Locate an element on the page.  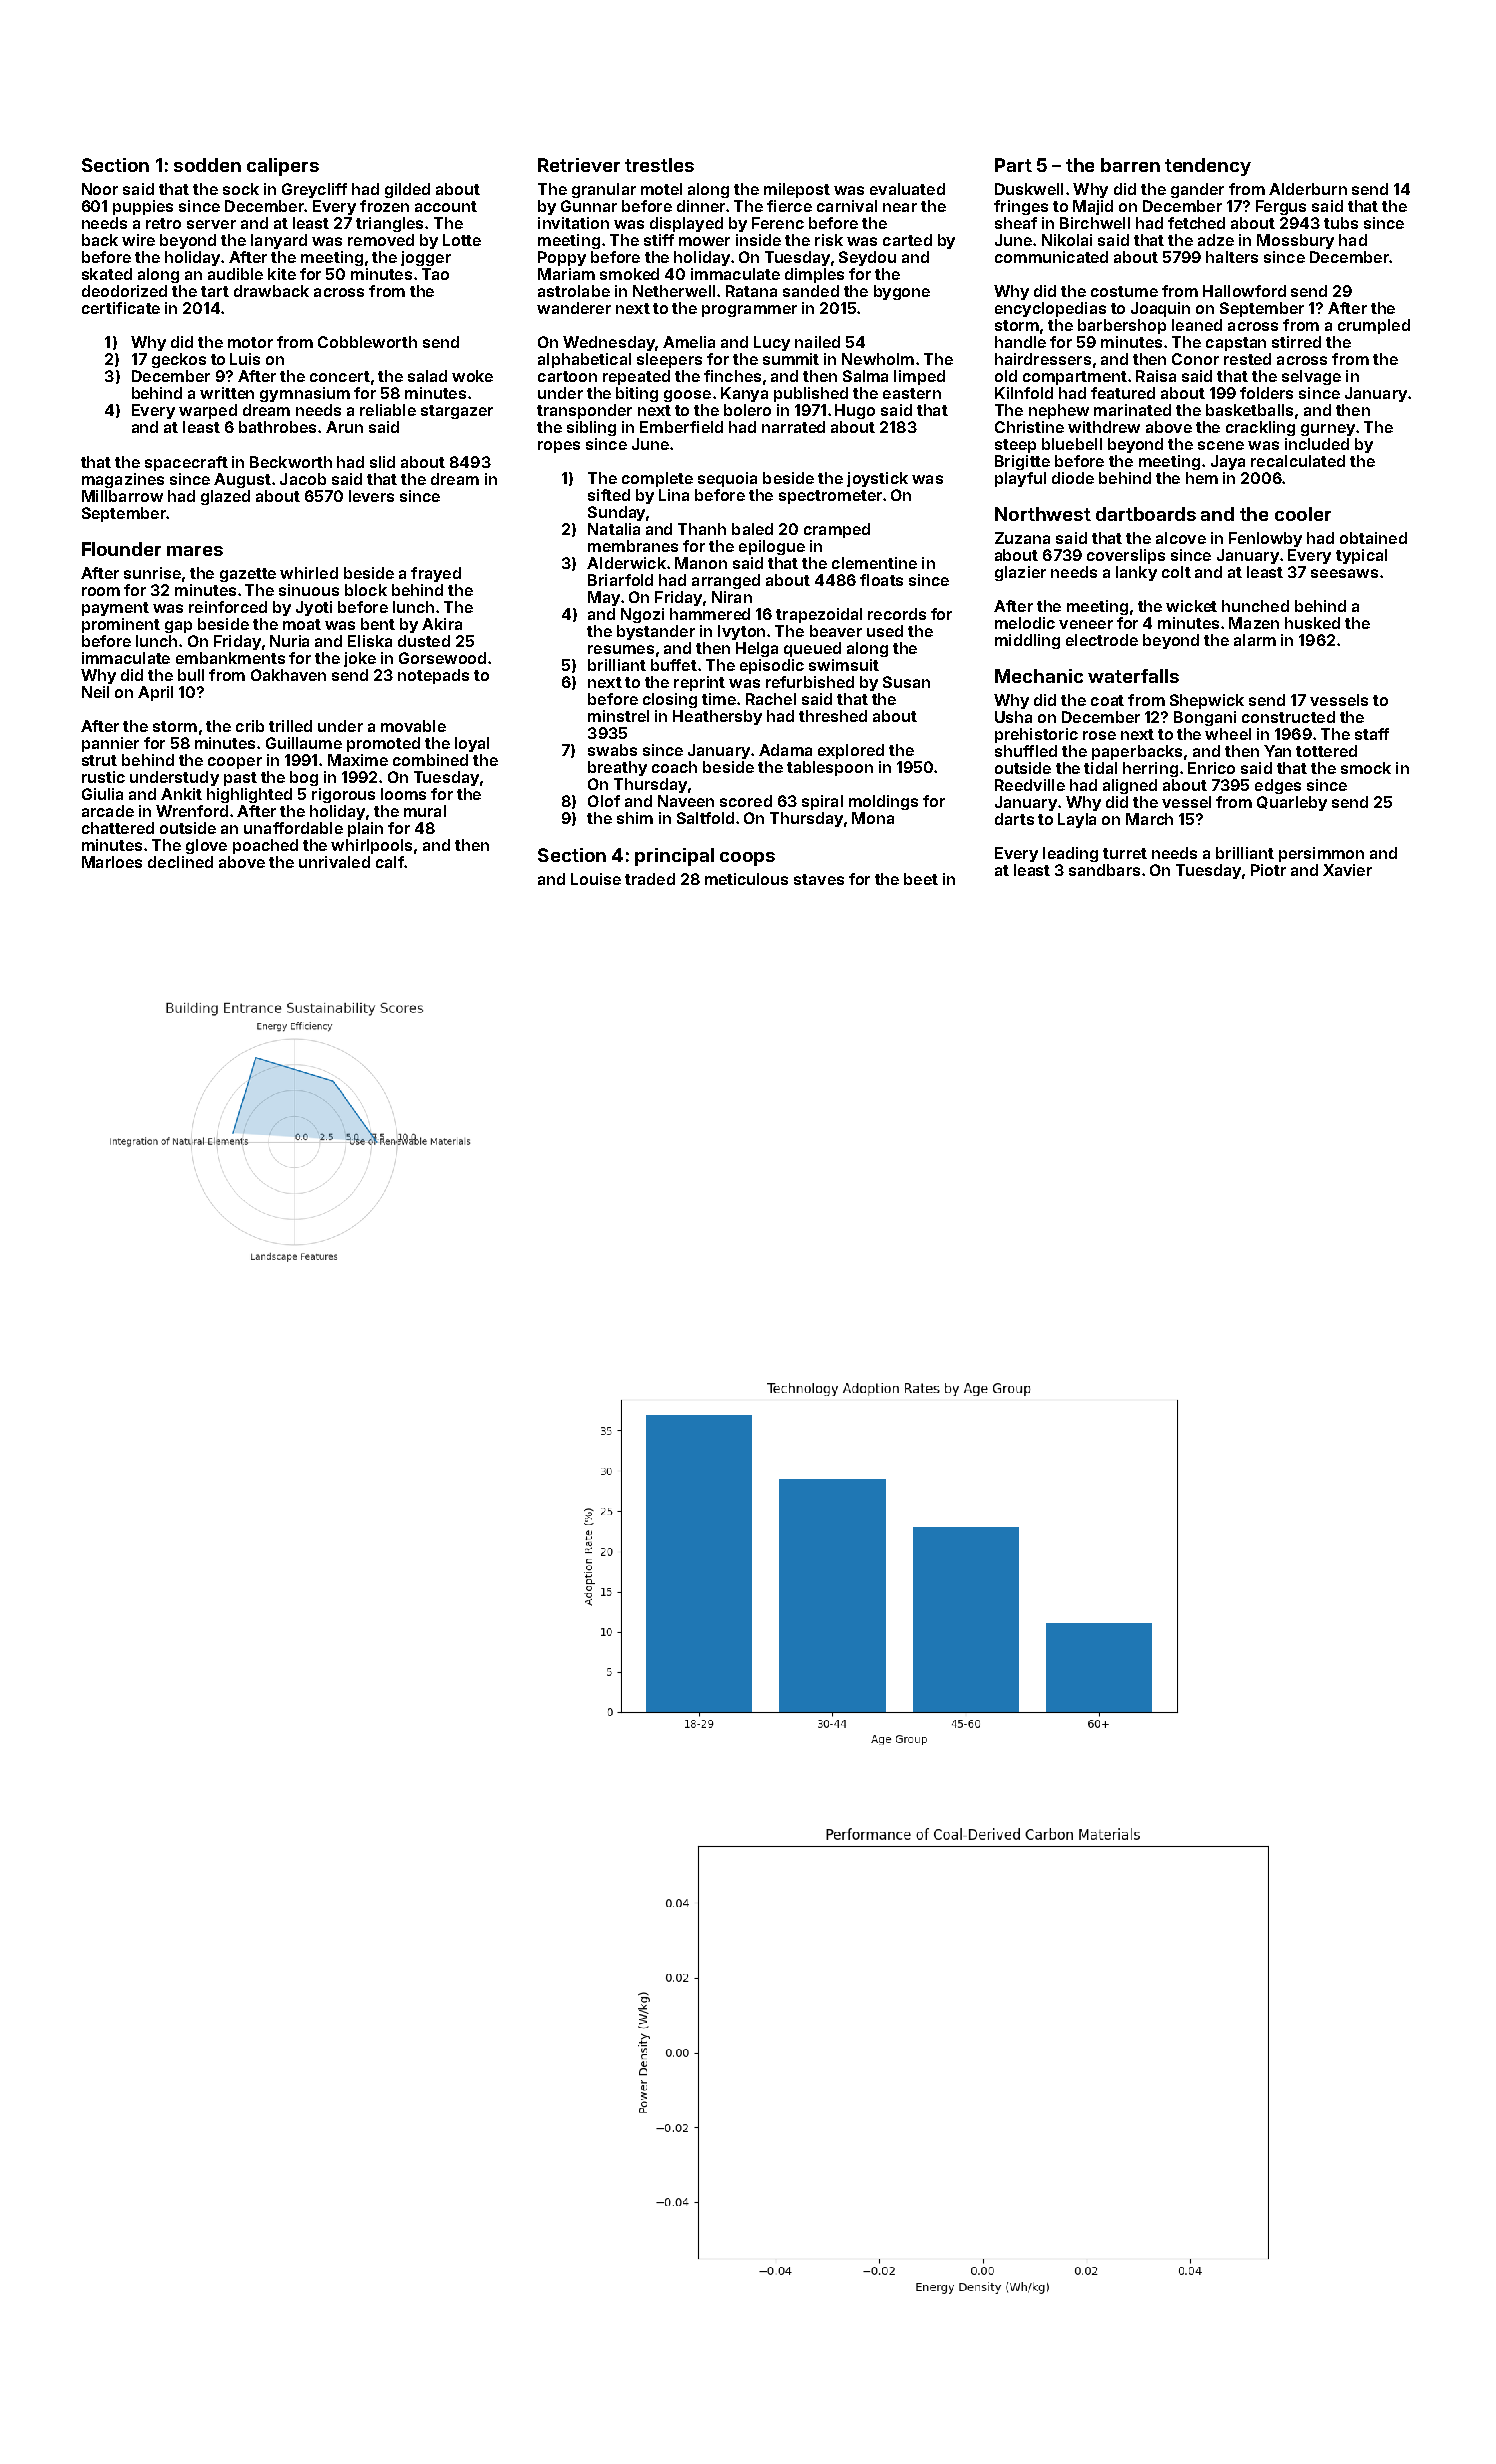
levers is located at coordinates (371, 496).
